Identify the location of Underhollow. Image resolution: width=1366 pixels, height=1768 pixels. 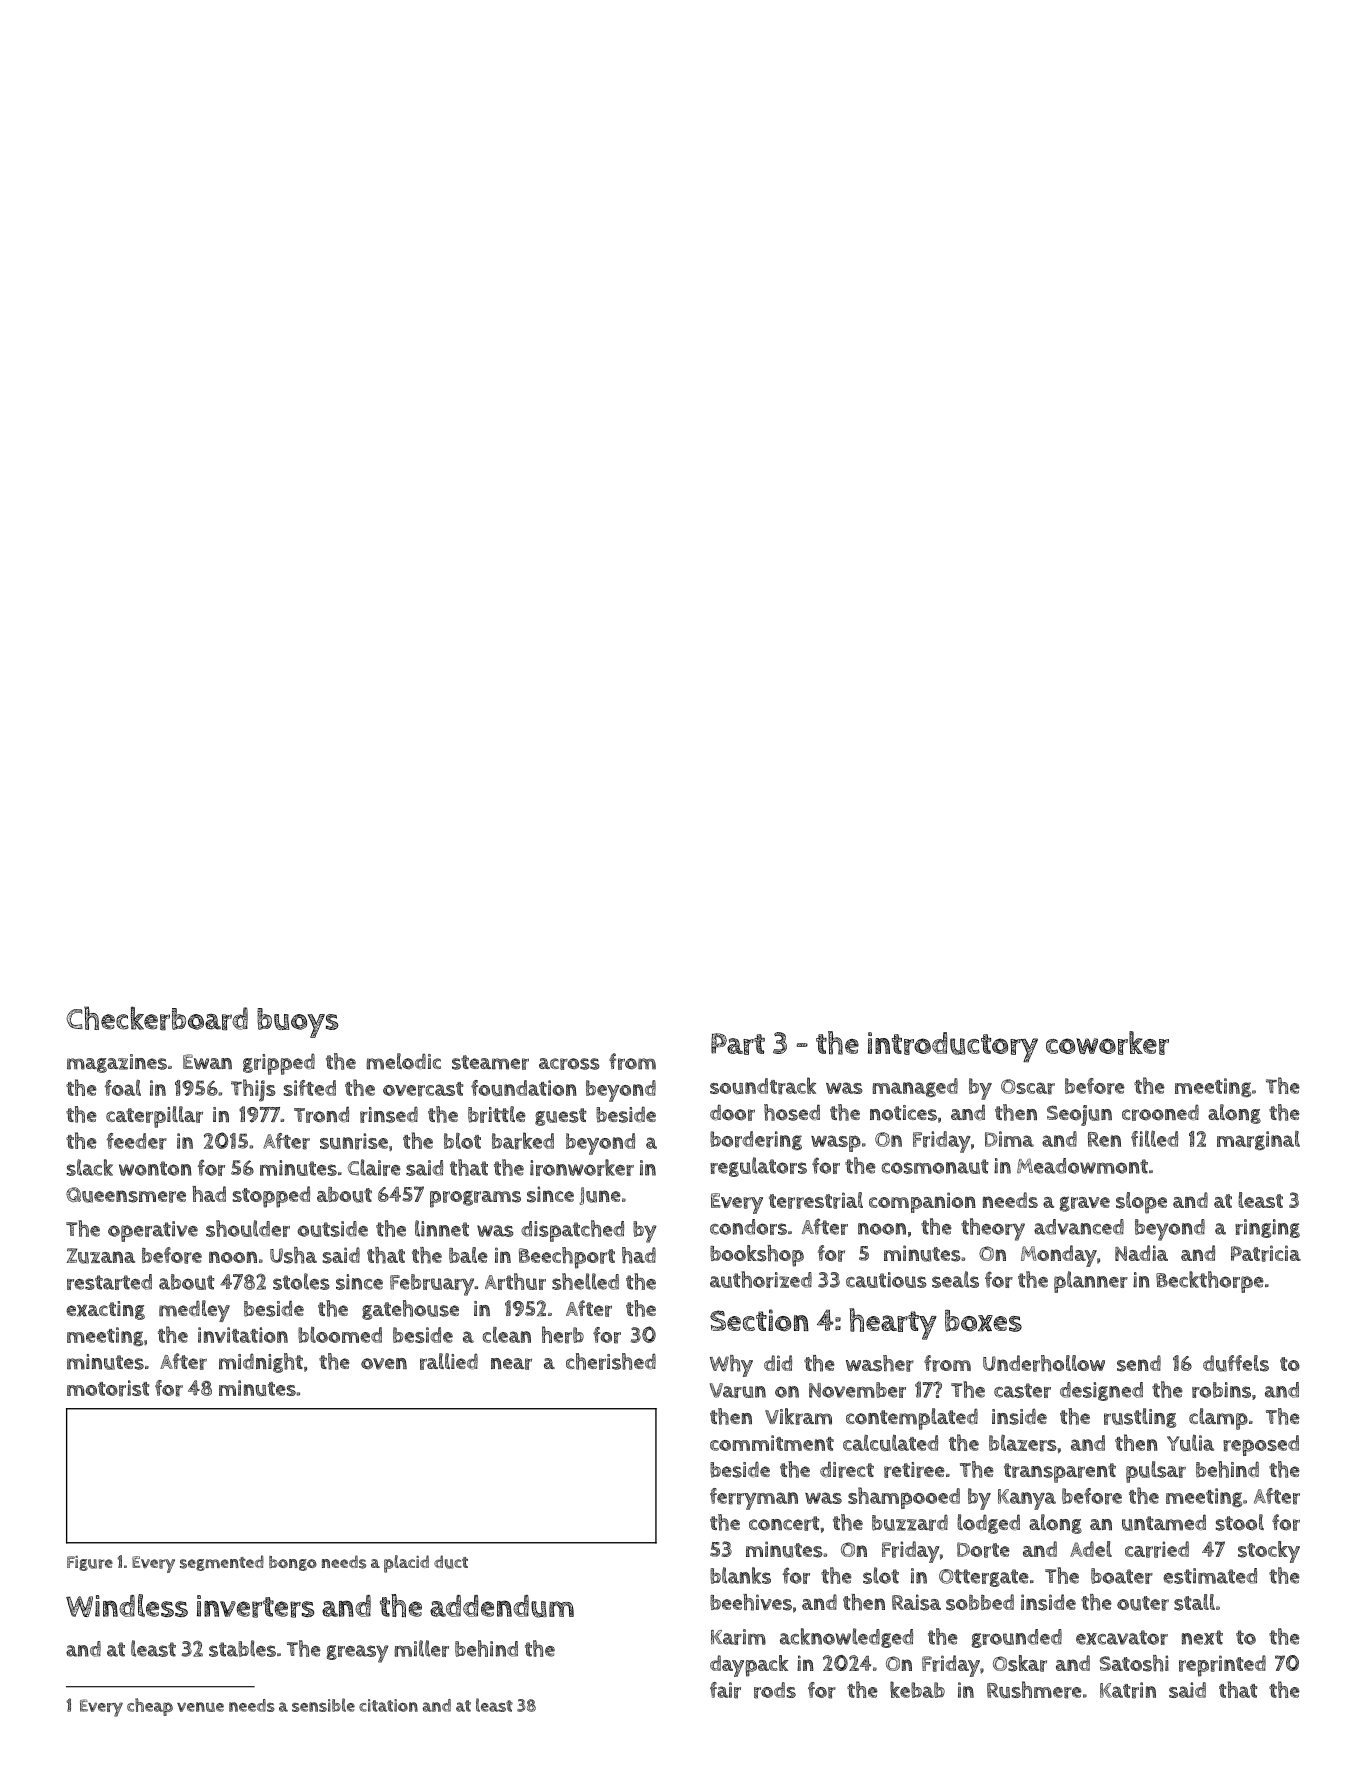
(1044, 1363).
